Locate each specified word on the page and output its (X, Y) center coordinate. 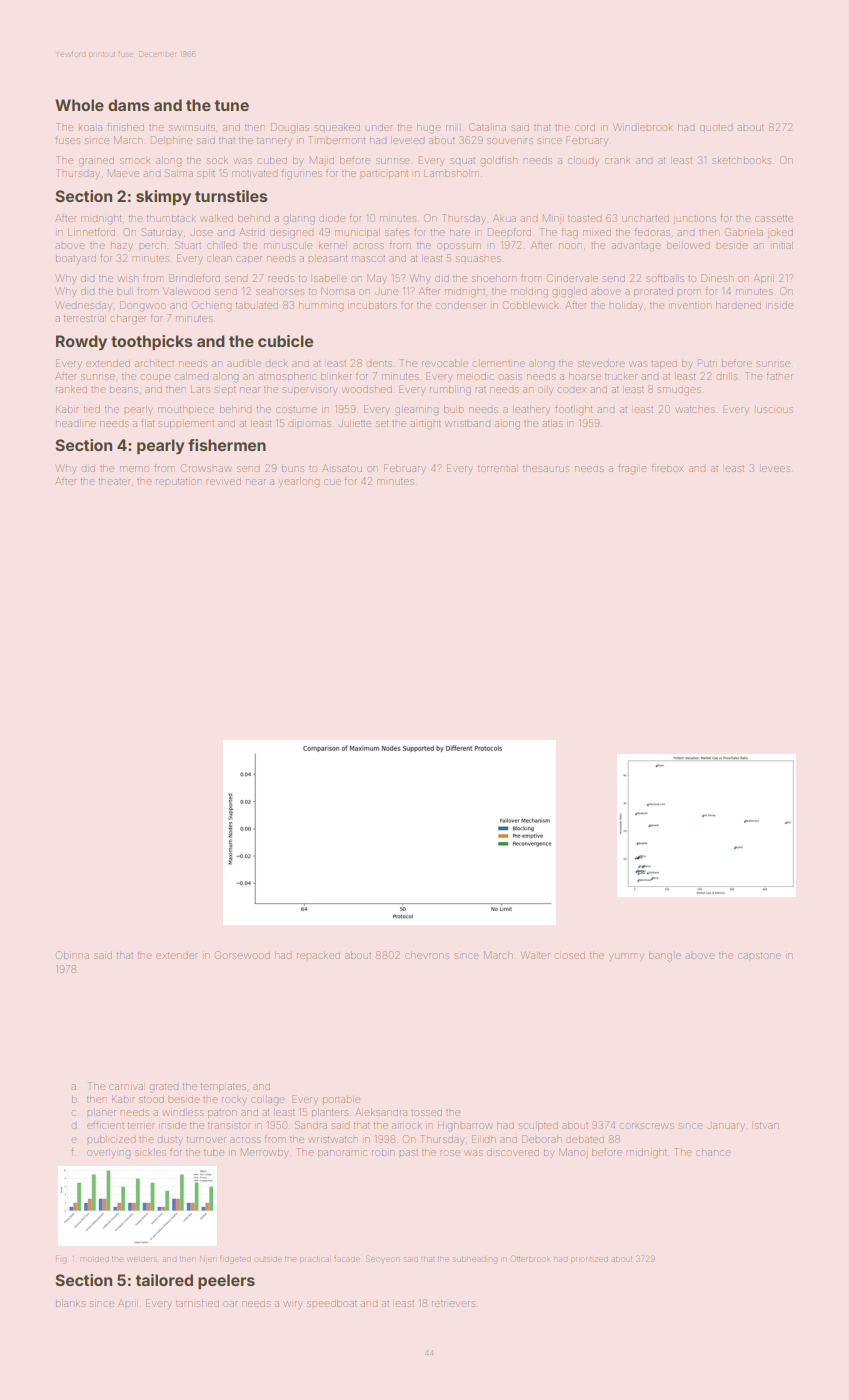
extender (176, 956)
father (780, 377)
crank (617, 161)
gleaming (416, 411)
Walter (535, 955)
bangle (665, 957)
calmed (192, 376)
